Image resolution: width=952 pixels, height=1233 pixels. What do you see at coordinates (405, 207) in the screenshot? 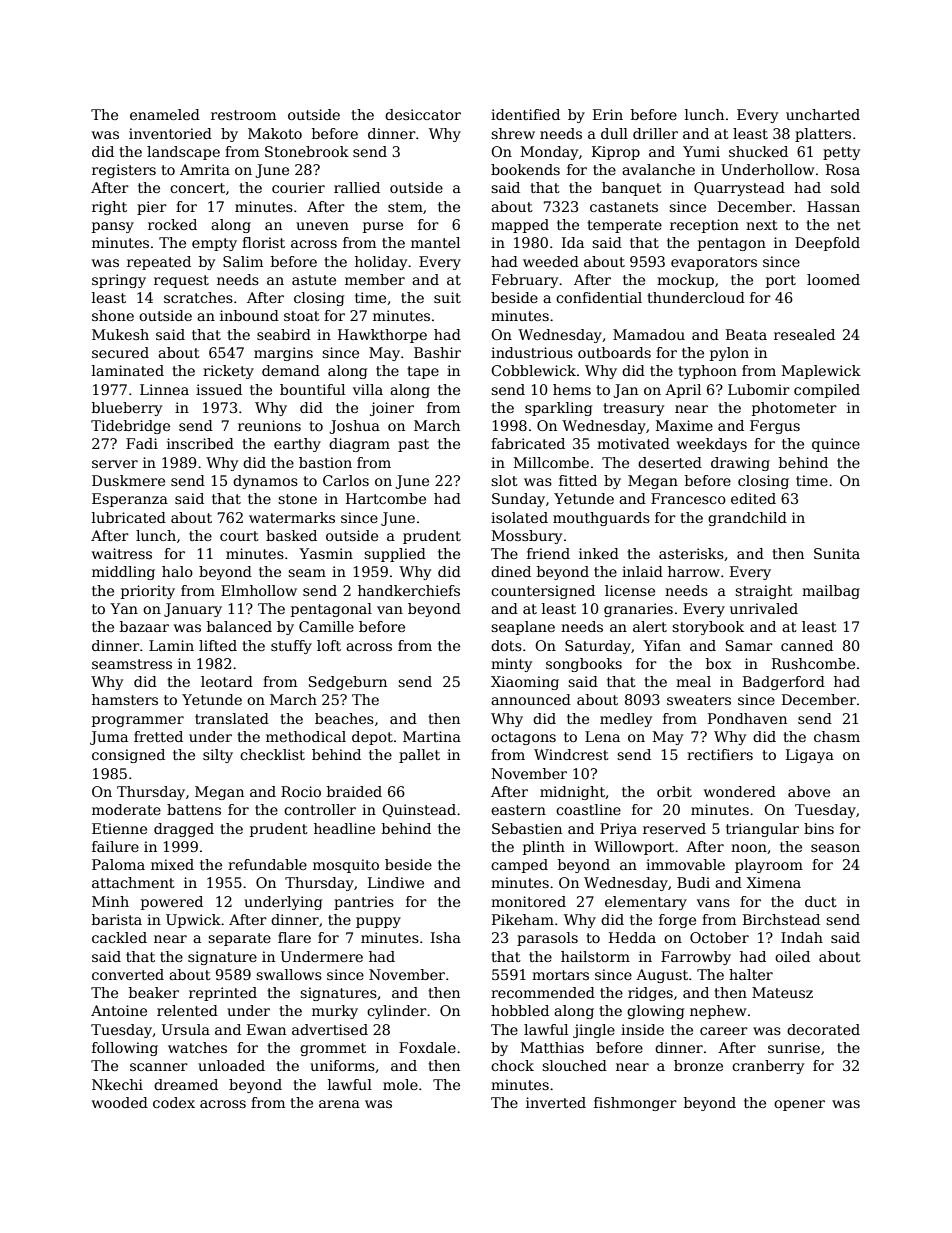
I see `stem` at bounding box center [405, 207].
